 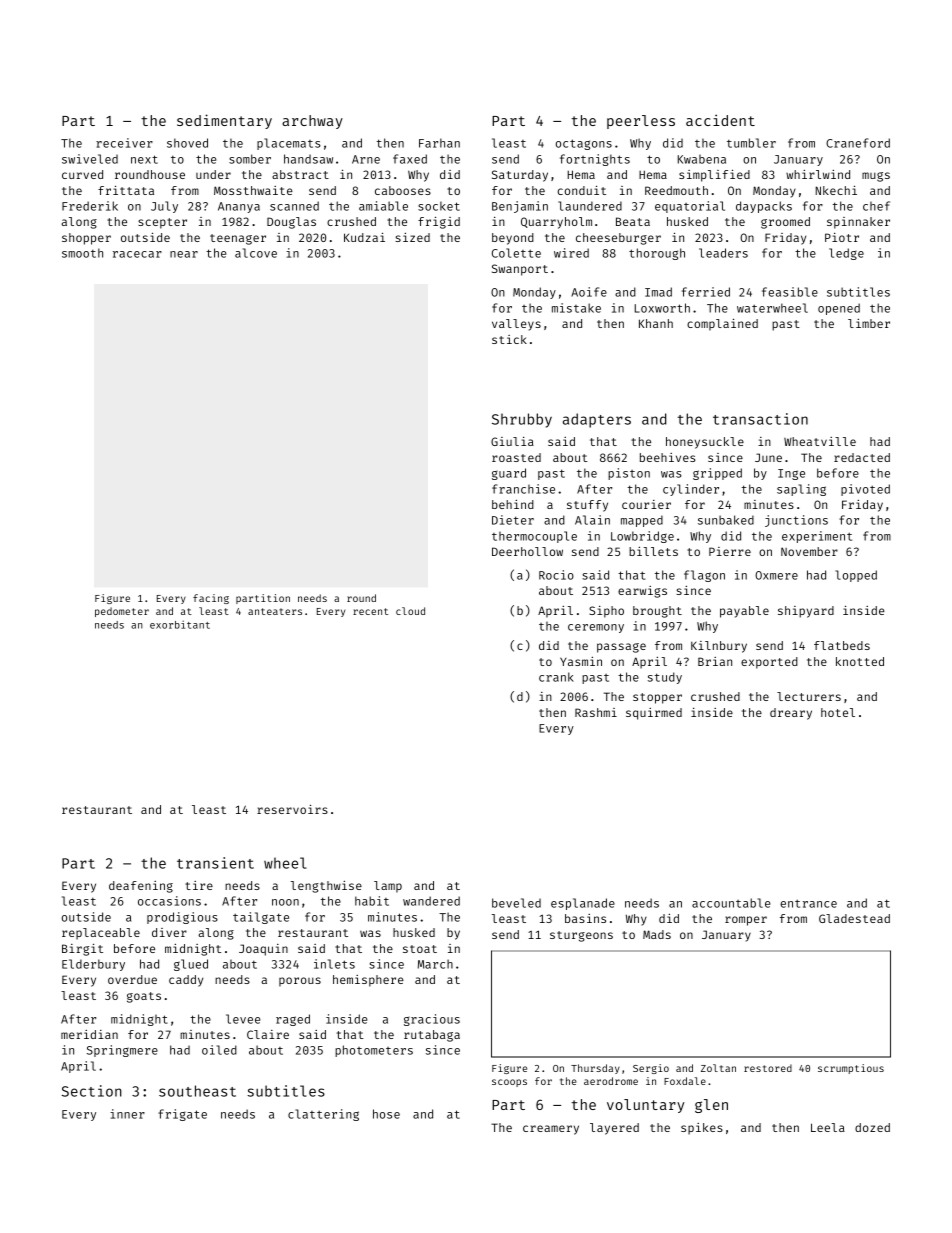 What do you see at coordinates (439, 143) in the screenshot?
I see `Farhan` at bounding box center [439, 143].
